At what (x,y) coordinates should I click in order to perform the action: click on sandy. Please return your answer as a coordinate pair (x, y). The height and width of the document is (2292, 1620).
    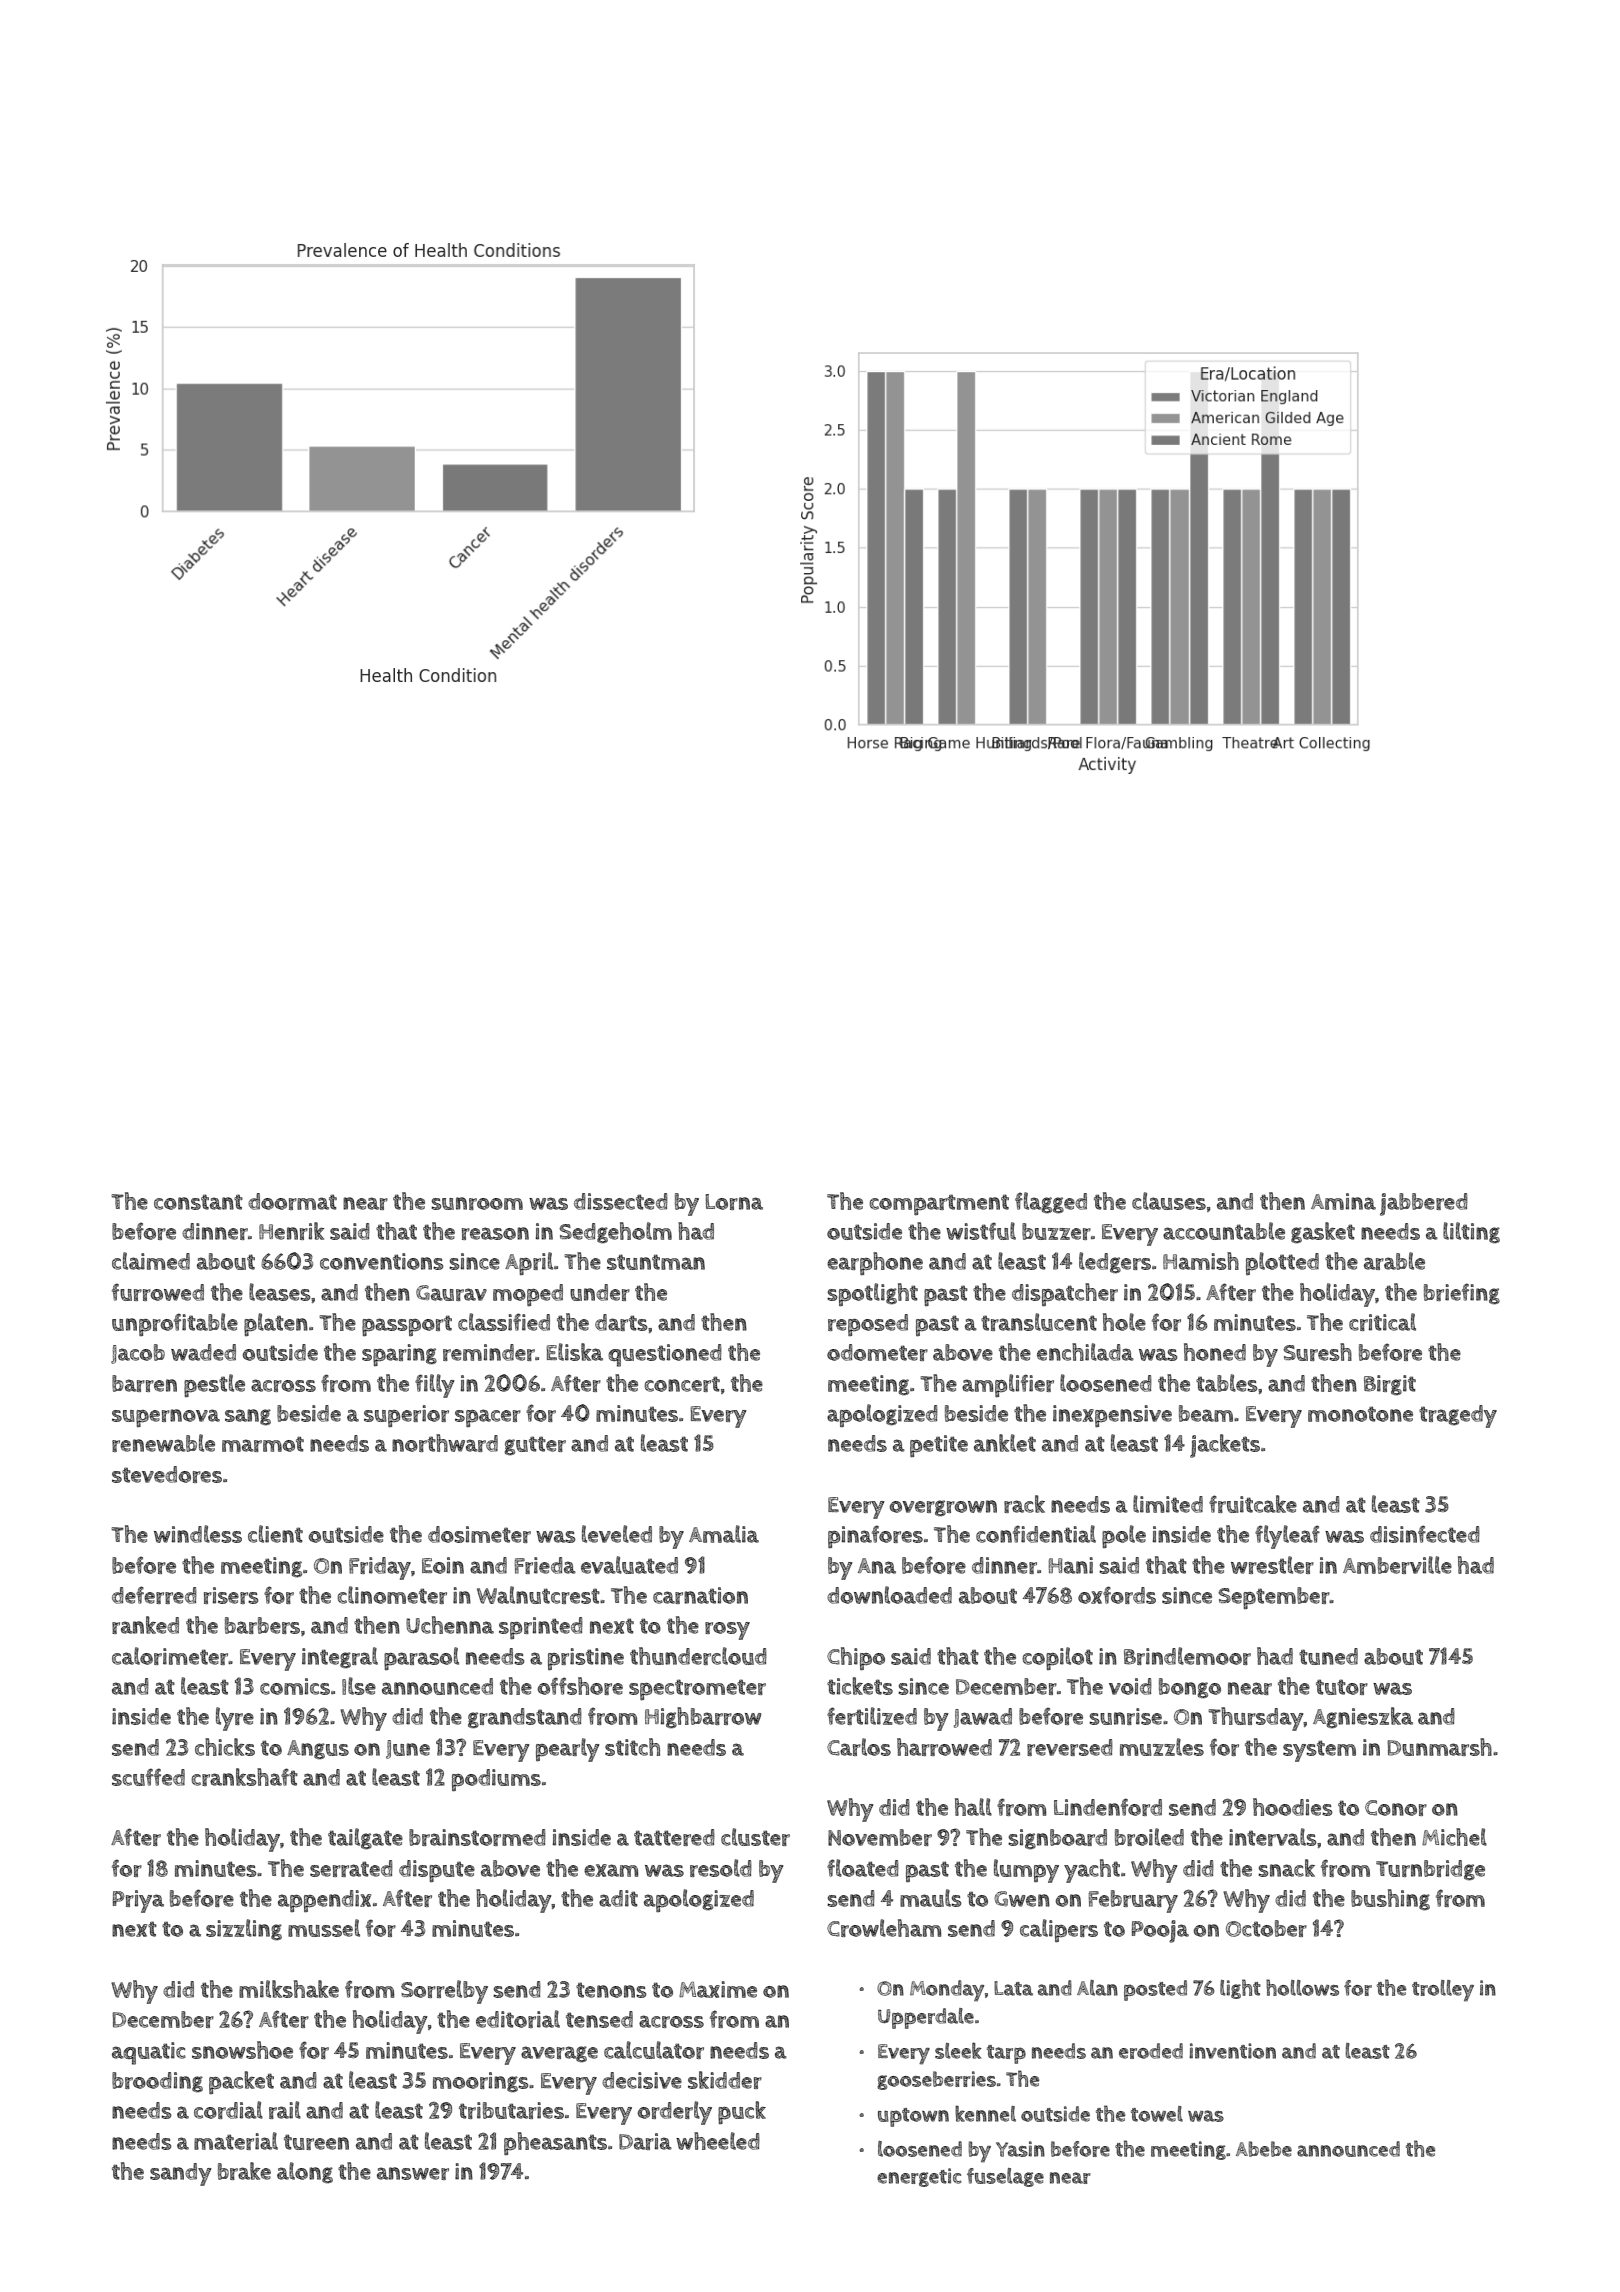
    Looking at the image, I should click on (181, 2174).
